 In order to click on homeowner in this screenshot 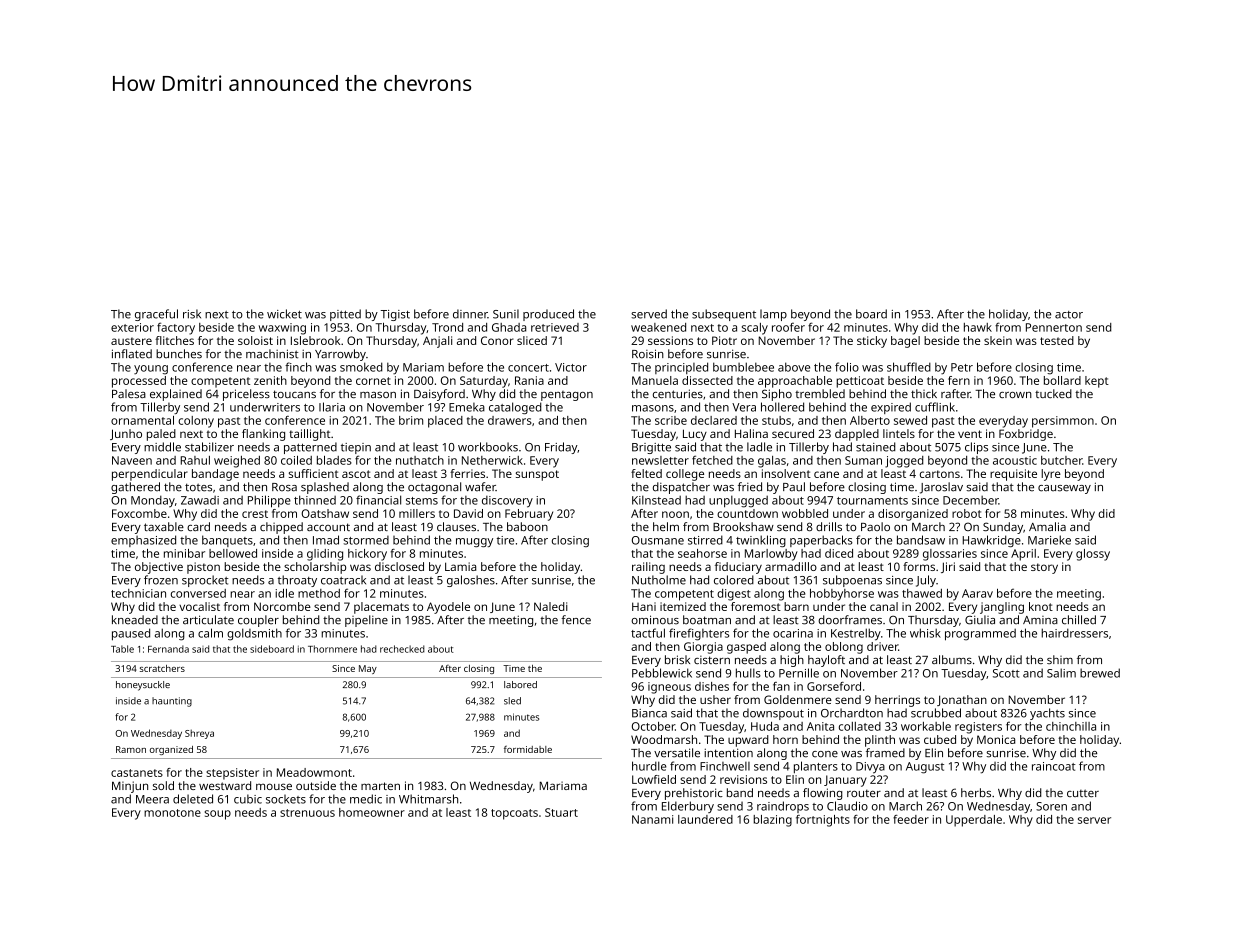, I will do `click(372, 812)`.
